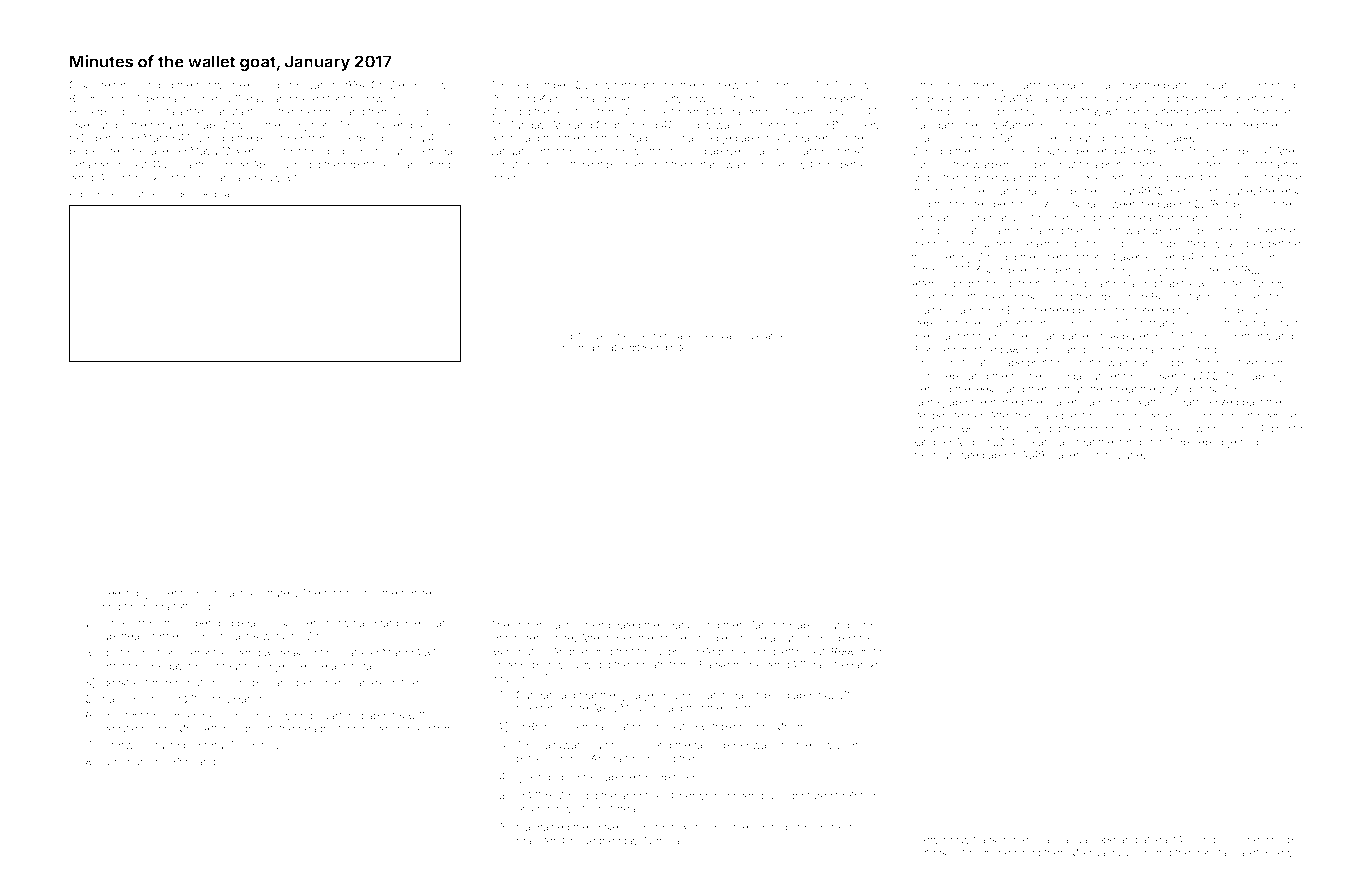  Describe the element at coordinates (928, 191) in the screenshot. I see `chasm` at that location.
